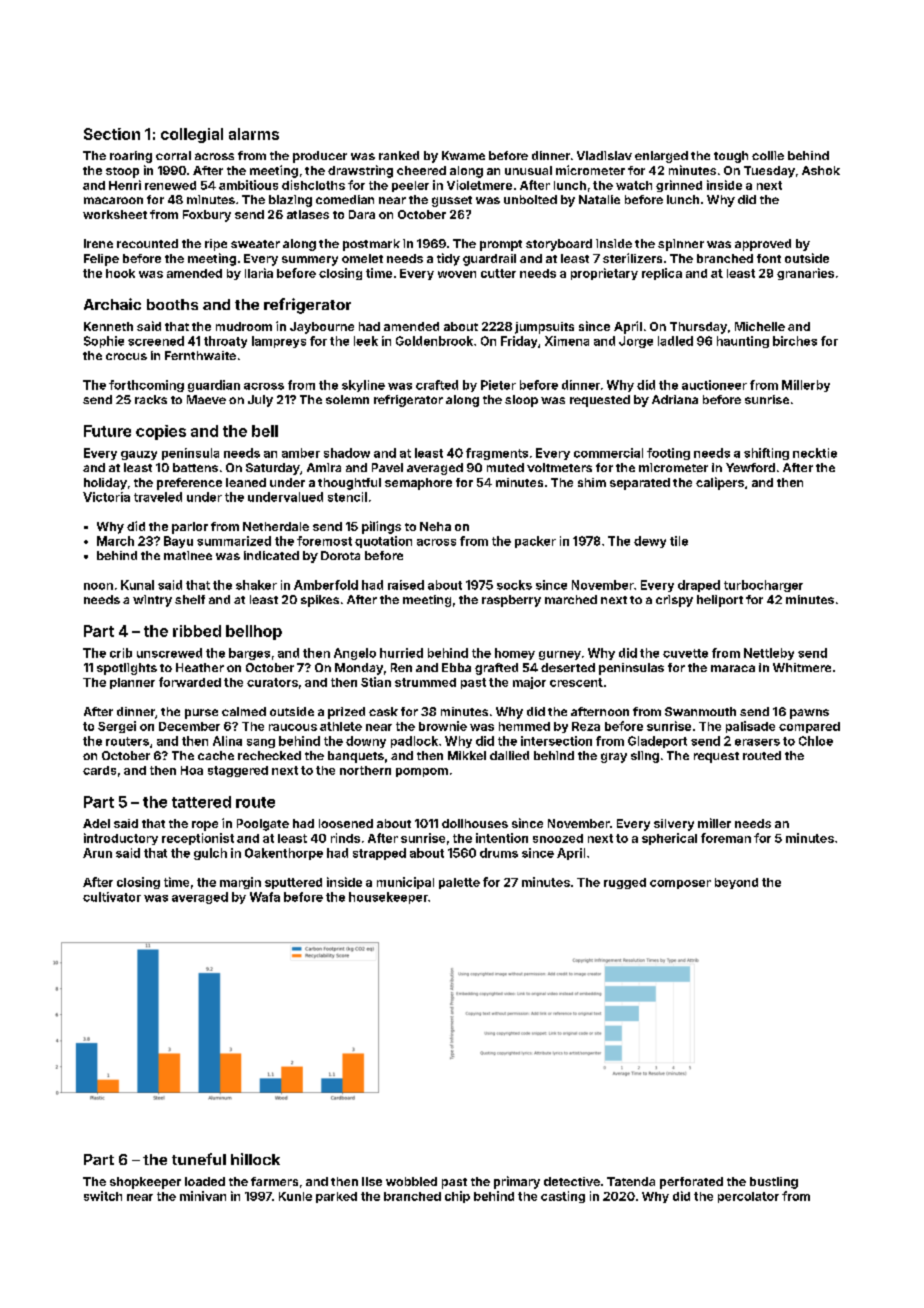 Image resolution: width=924 pixels, height=1308 pixels. What do you see at coordinates (99, 770) in the image?
I see `cards` at bounding box center [99, 770].
